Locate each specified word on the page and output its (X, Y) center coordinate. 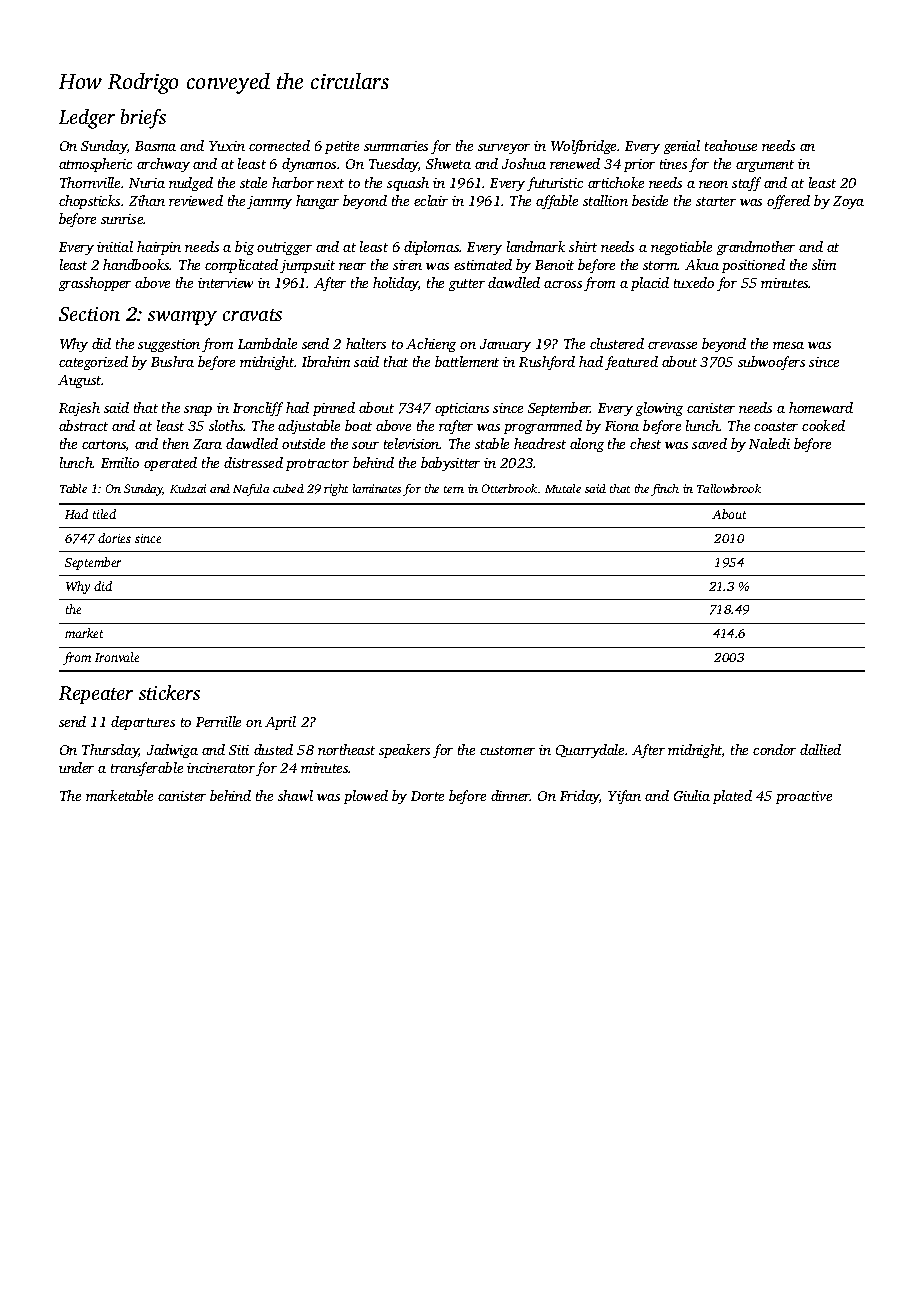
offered (788, 202)
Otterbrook (509, 488)
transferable (147, 769)
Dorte (427, 796)
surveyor (504, 149)
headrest (540, 443)
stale (253, 182)
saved (709, 443)
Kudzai (188, 488)
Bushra (172, 361)
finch (665, 490)
